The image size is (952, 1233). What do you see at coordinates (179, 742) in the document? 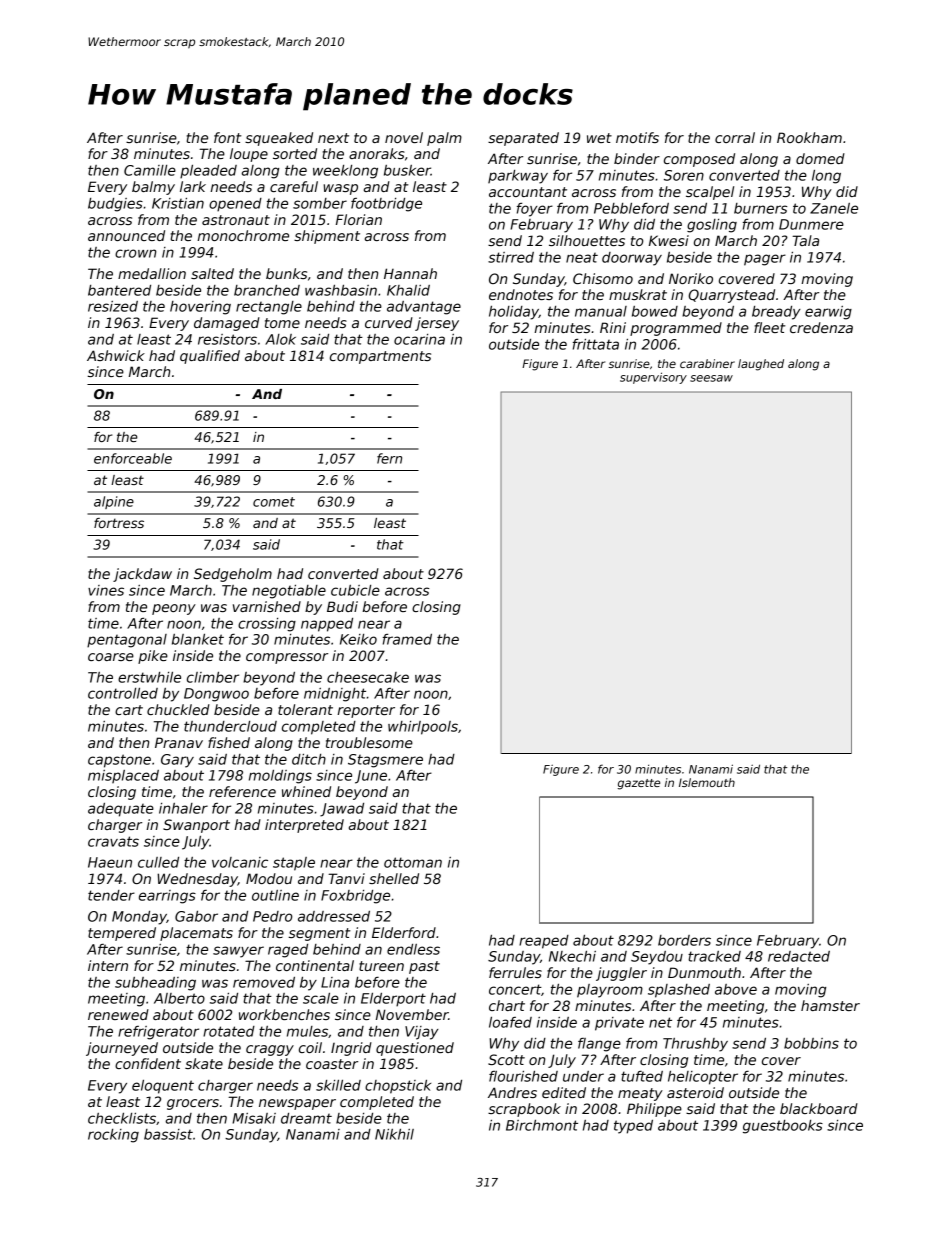
I see `Pranav` at bounding box center [179, 742].
